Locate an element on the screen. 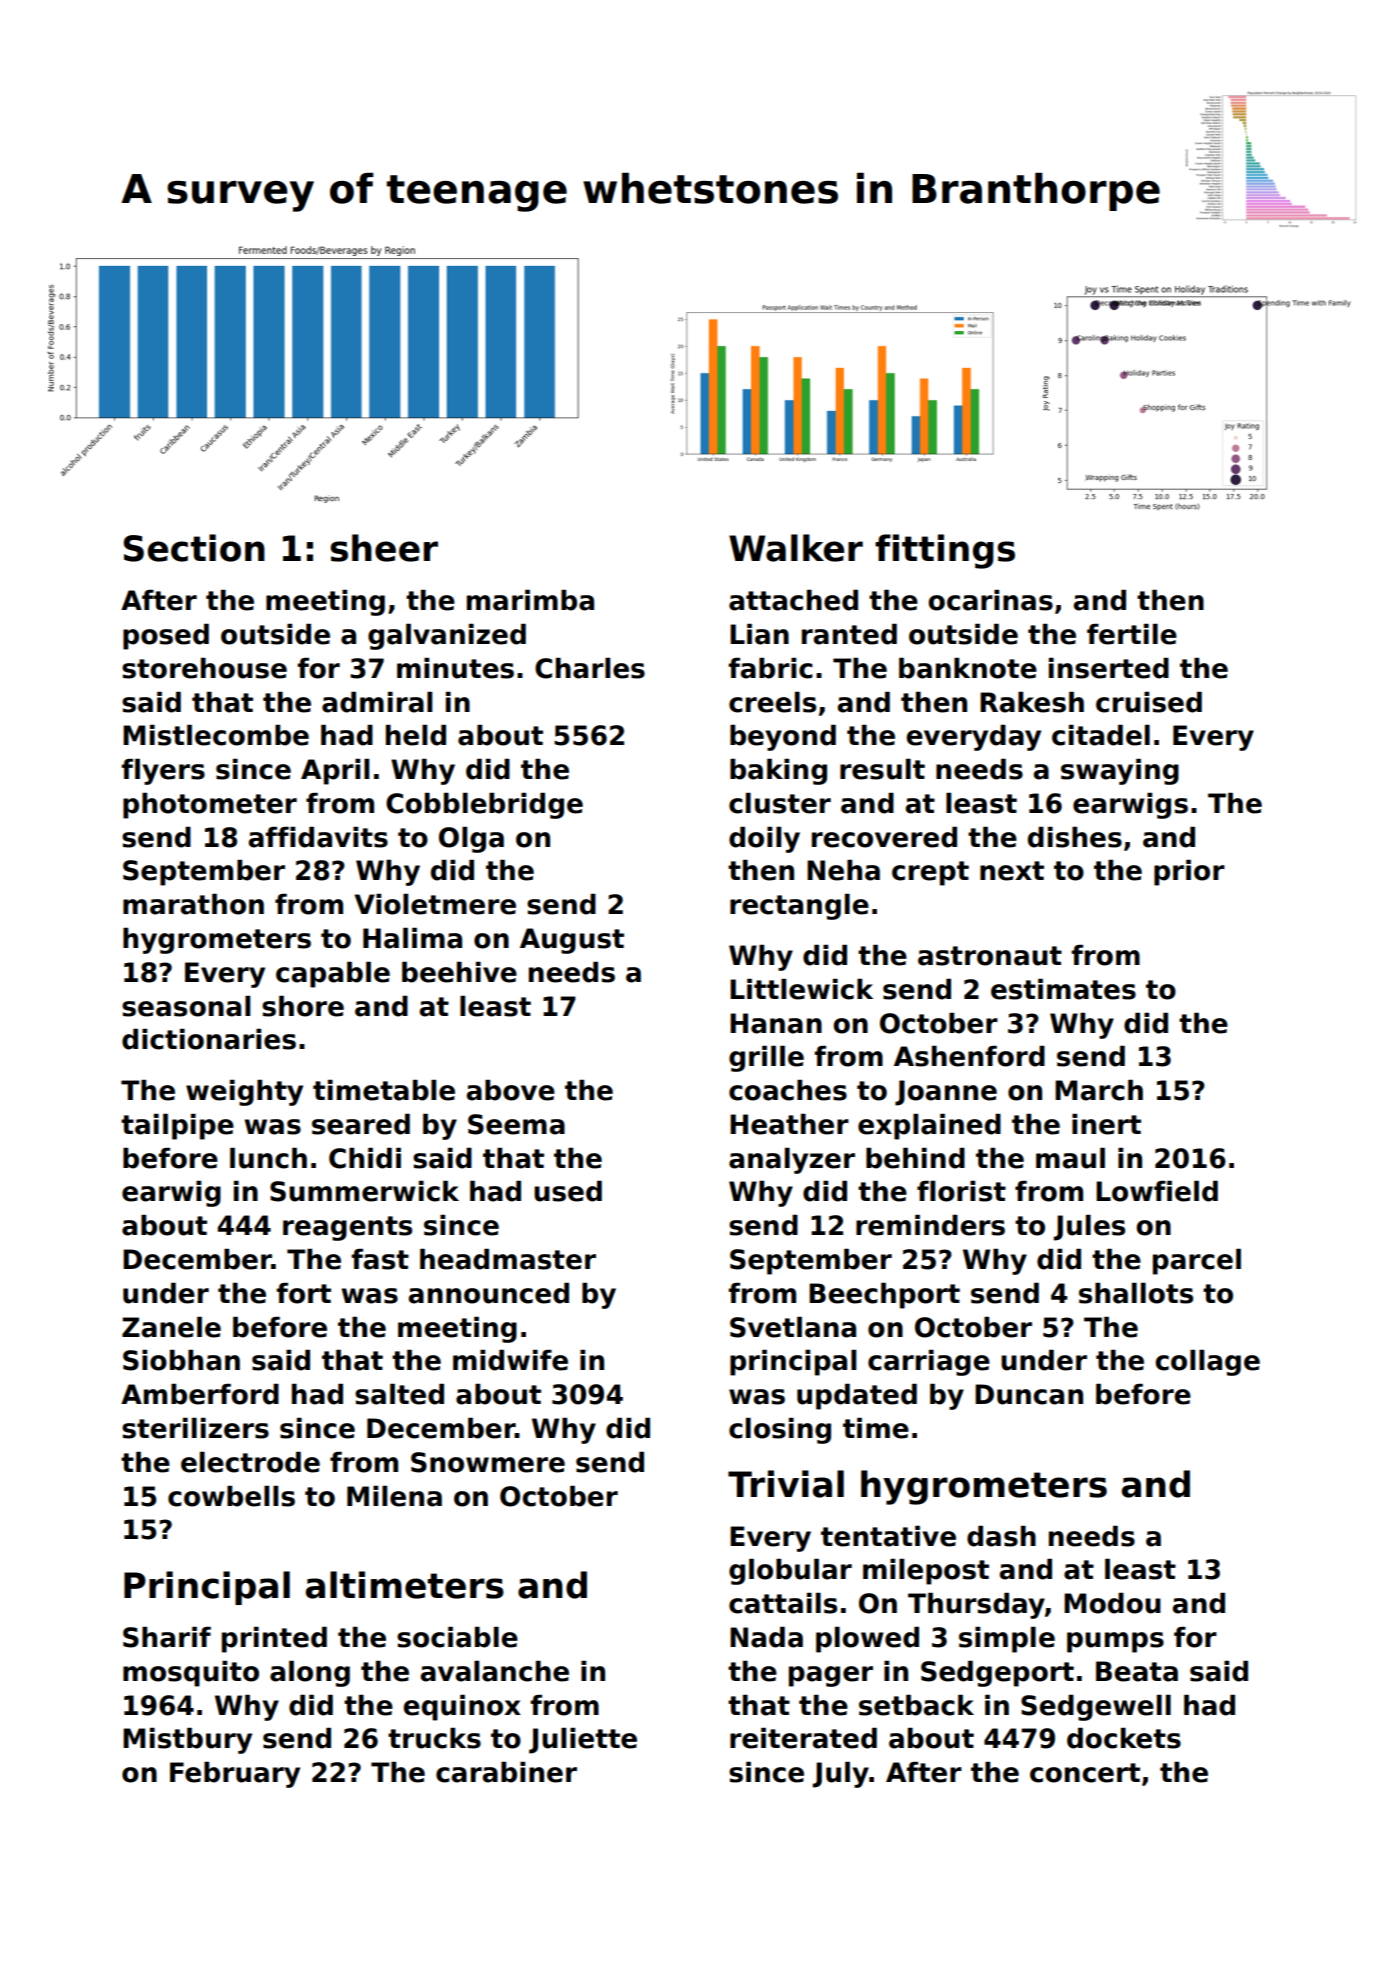  Mistlecombe is located at coordinates (216, 735).
